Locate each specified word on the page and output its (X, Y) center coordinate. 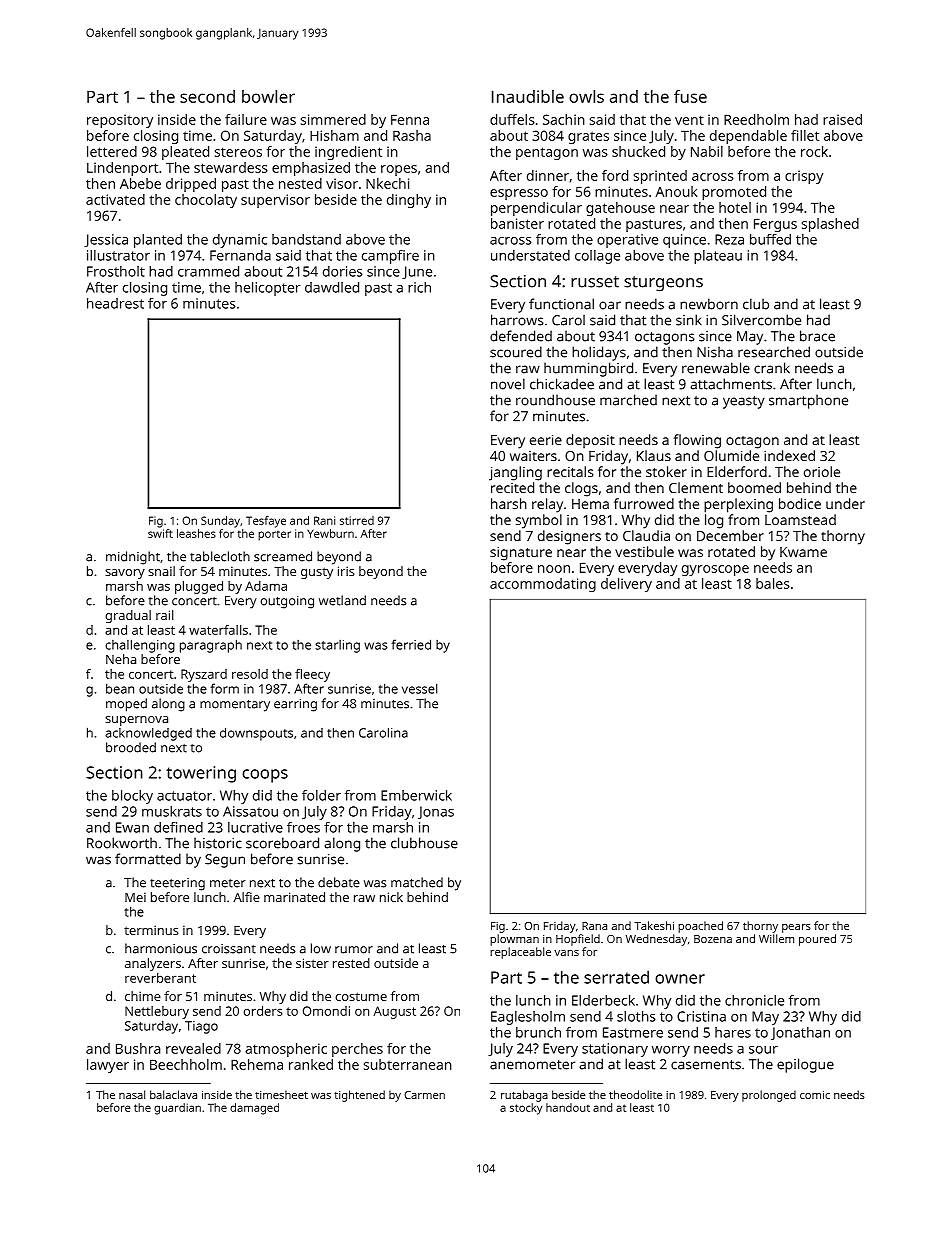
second (207, 96)
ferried (411, 644)
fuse (690, 96)
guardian (177, 1109)
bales (773, 583)
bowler (268, 96)
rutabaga (524, 1096)
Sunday (220, 522)
